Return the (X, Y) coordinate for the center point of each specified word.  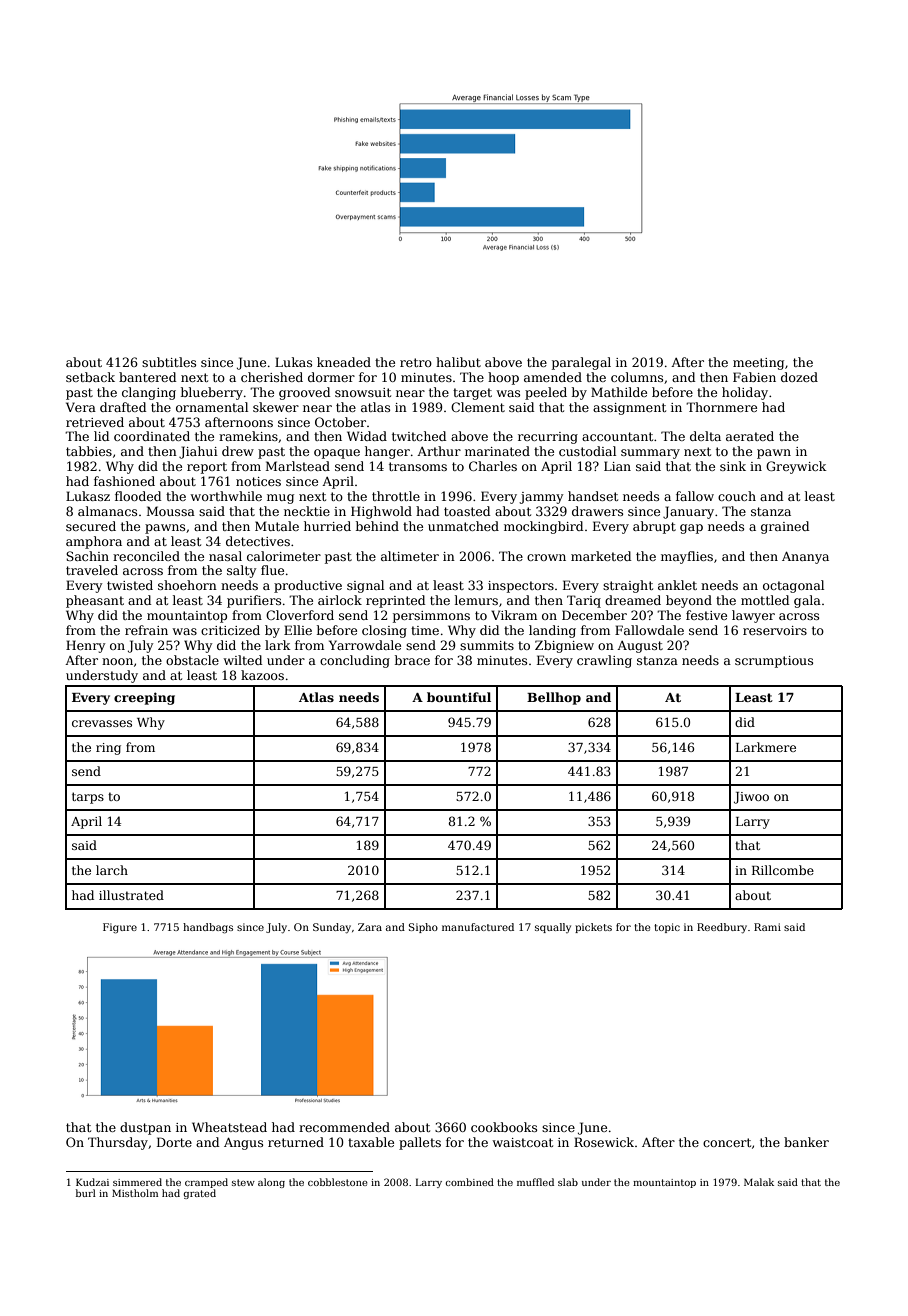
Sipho (423, 928)
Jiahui (198, 452)
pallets (420, 1143)
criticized (230, 630)
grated (199, 1194)
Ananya (805, 558)
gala (807, 601)
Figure (120, 928)
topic (667, 928)
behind (377, 526)
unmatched (463, 526)
